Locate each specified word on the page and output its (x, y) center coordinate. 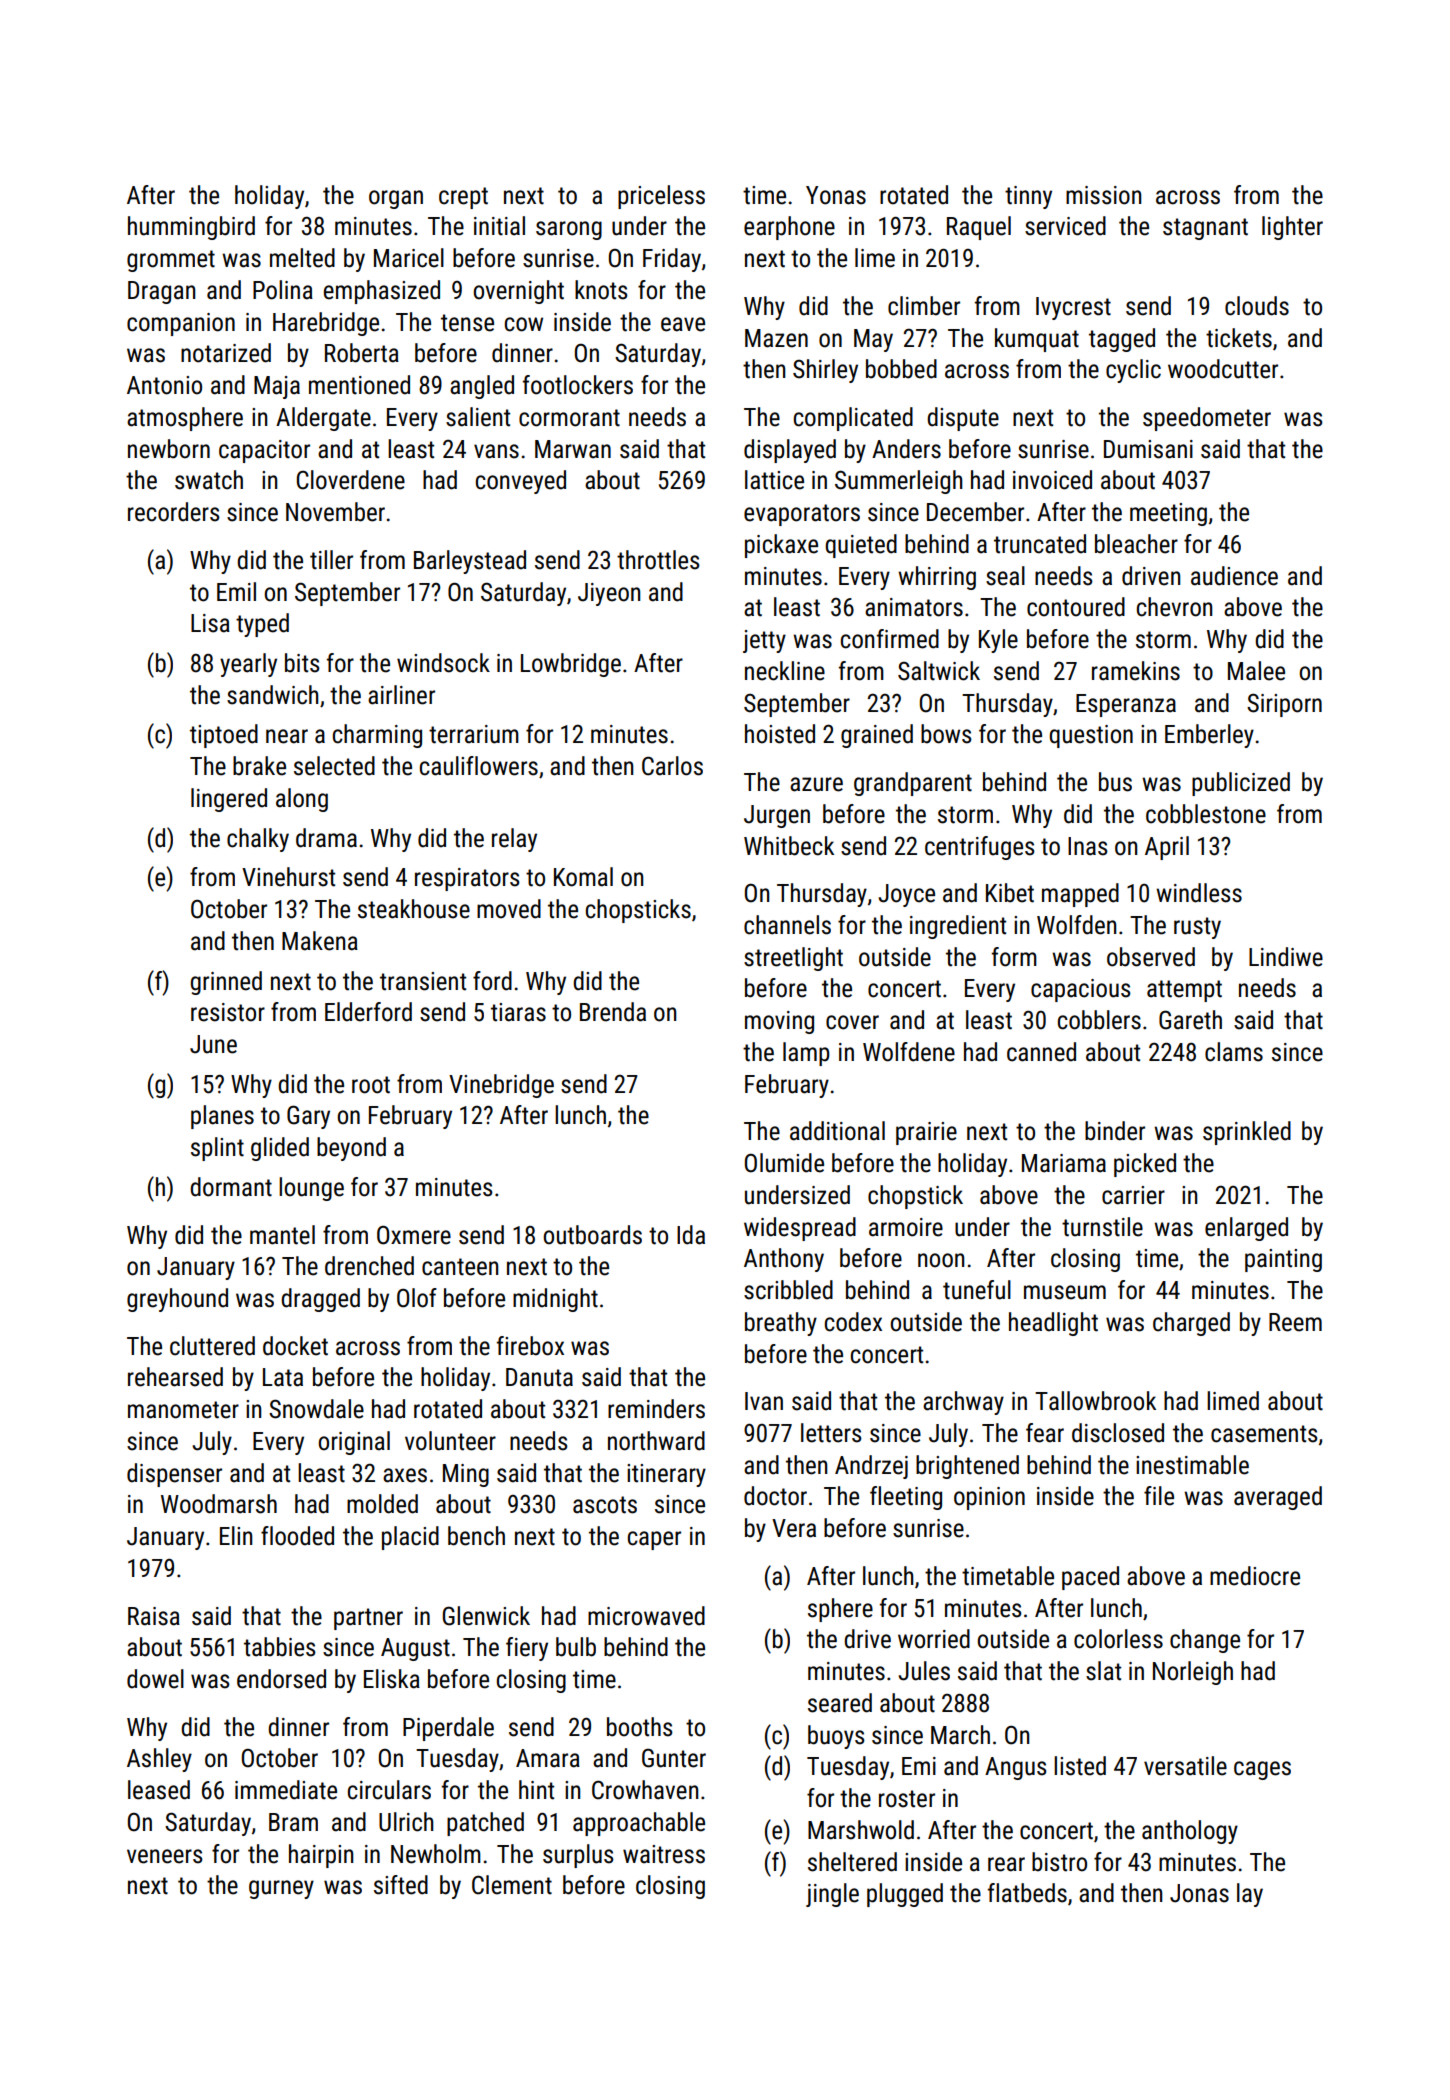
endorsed (281, 1679)
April (1167, 848)
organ (396, 199)
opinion (989, 1498)
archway (963, 1403)
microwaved (646, 1616)
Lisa (210, 623)
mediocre (1255, 1576)
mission (1103, 195)
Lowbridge (571, 665)
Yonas (836, 195)
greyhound (177, 1300)
